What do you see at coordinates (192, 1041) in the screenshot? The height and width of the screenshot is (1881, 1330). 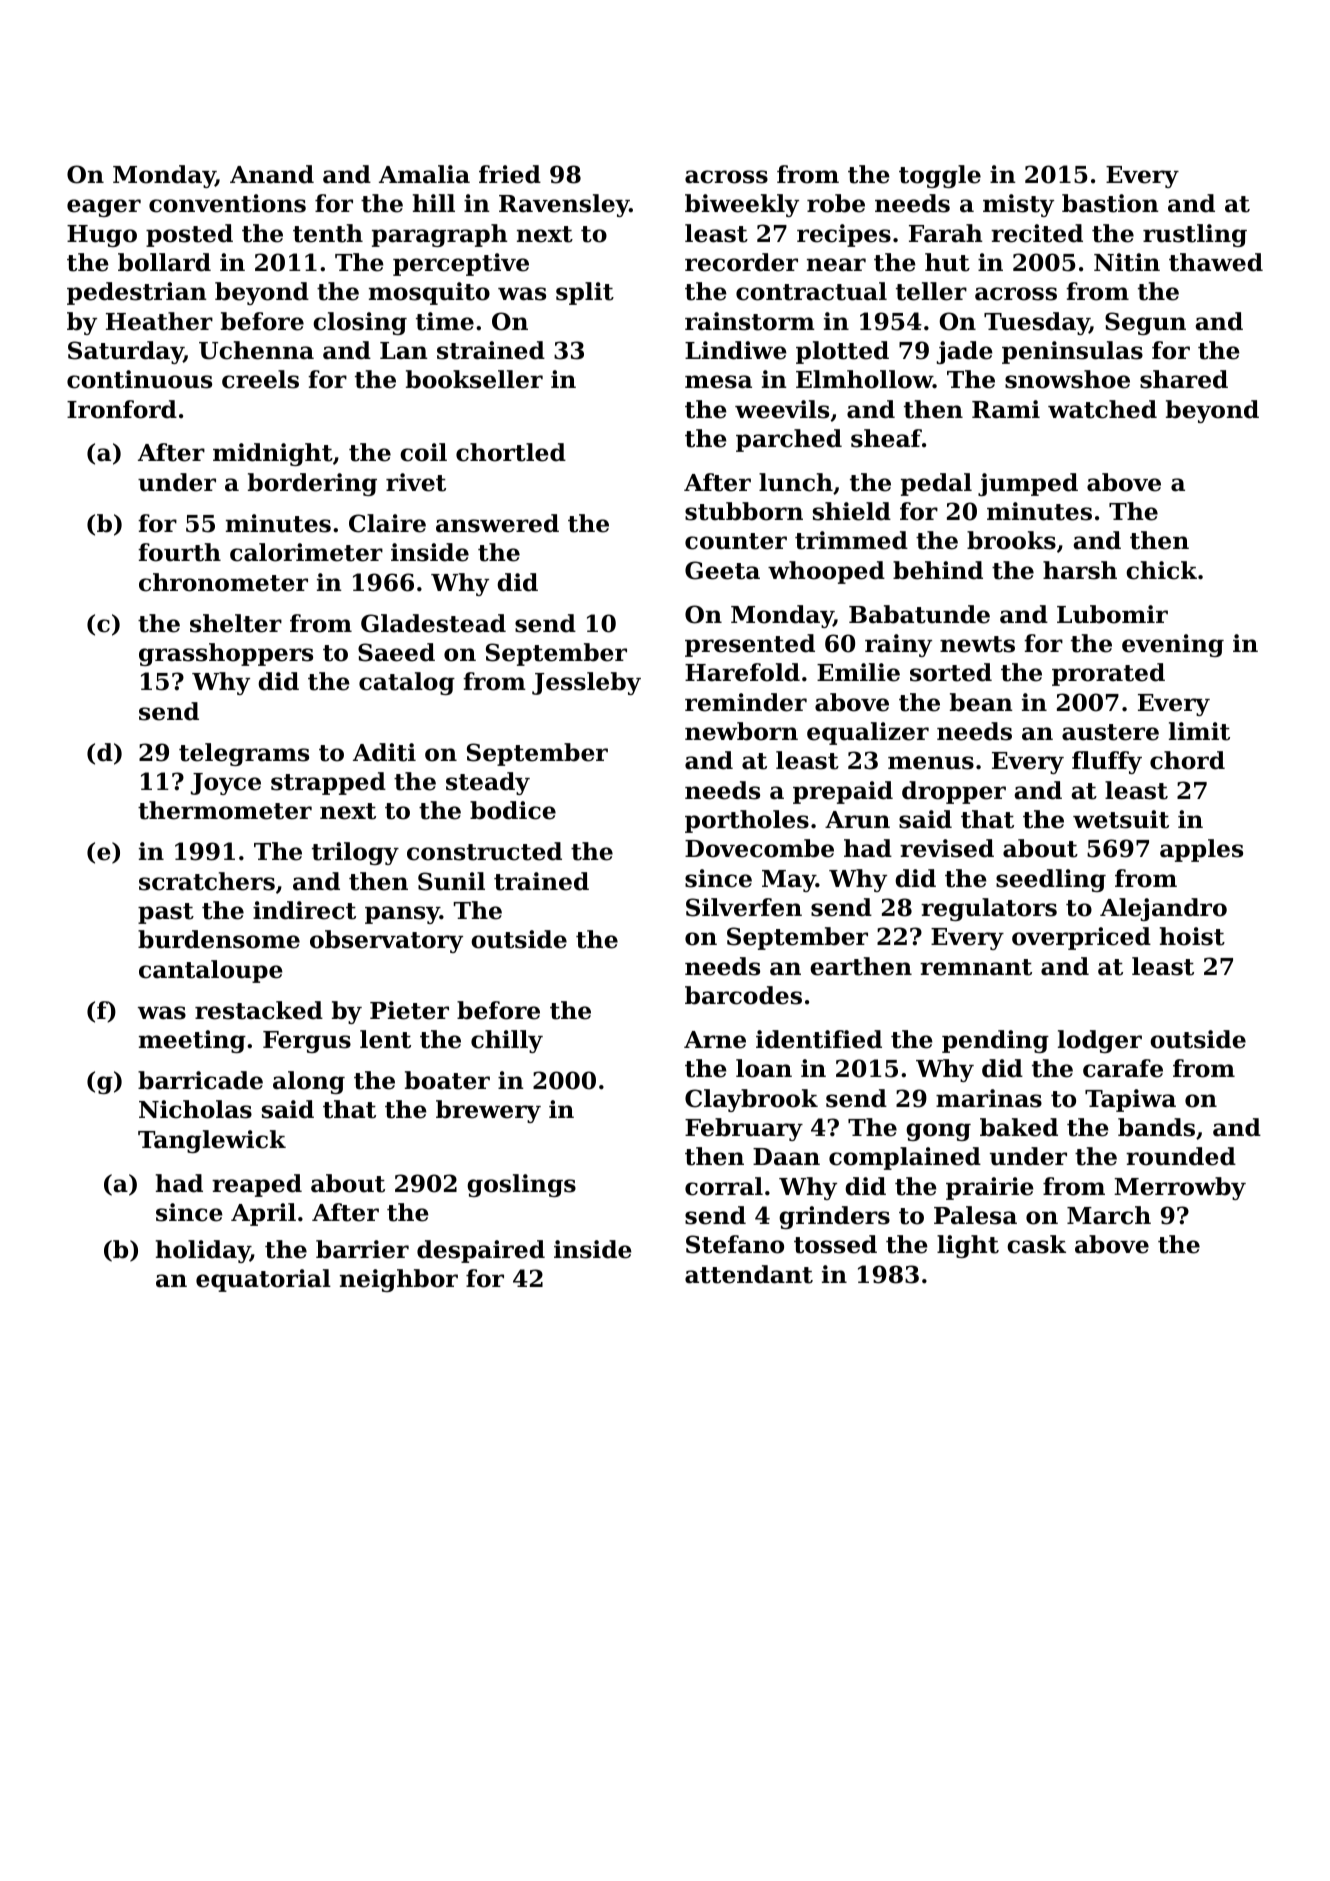 I see `meeting` at bounding box center [192, 1041].
